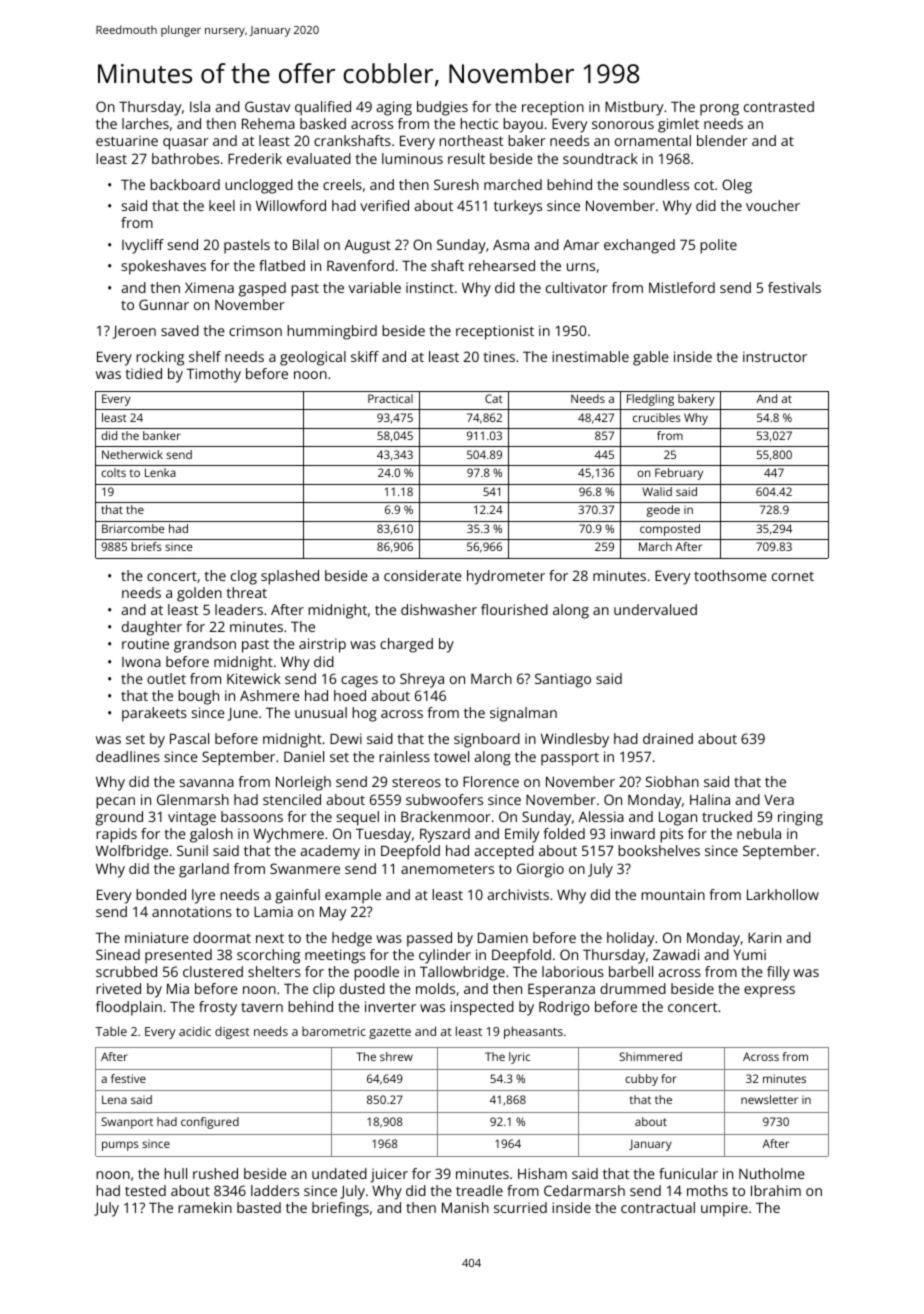 This image has width=924, height=1314. What do you see at coordinates (412, 158) in the image?
I see `luminous` at bounding box center [412, 158].
